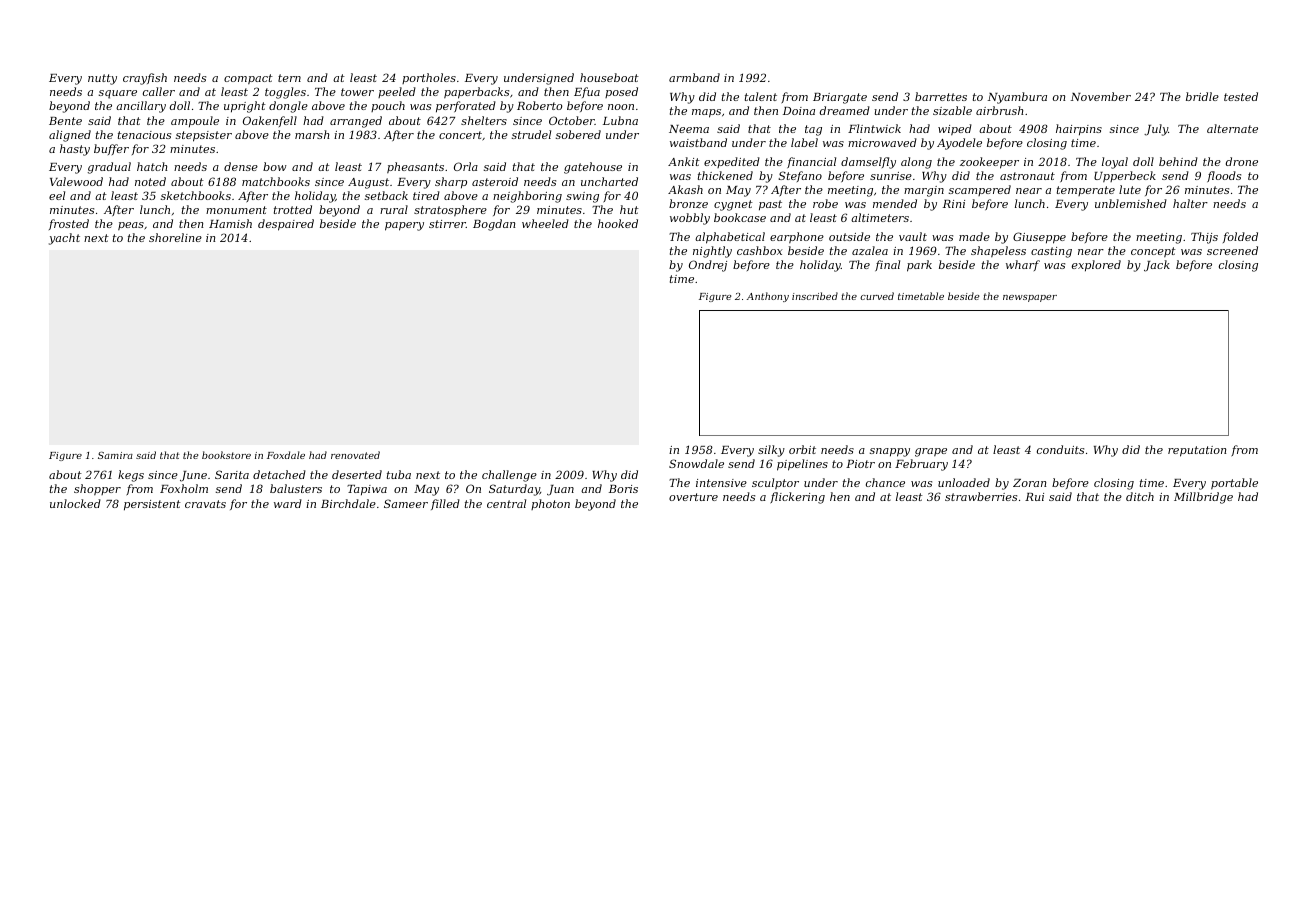 This screenshot has width=1308, height=924. Describe the element at coordinates (1157, 266) in the screenshot. I see `Jack` at that location.
